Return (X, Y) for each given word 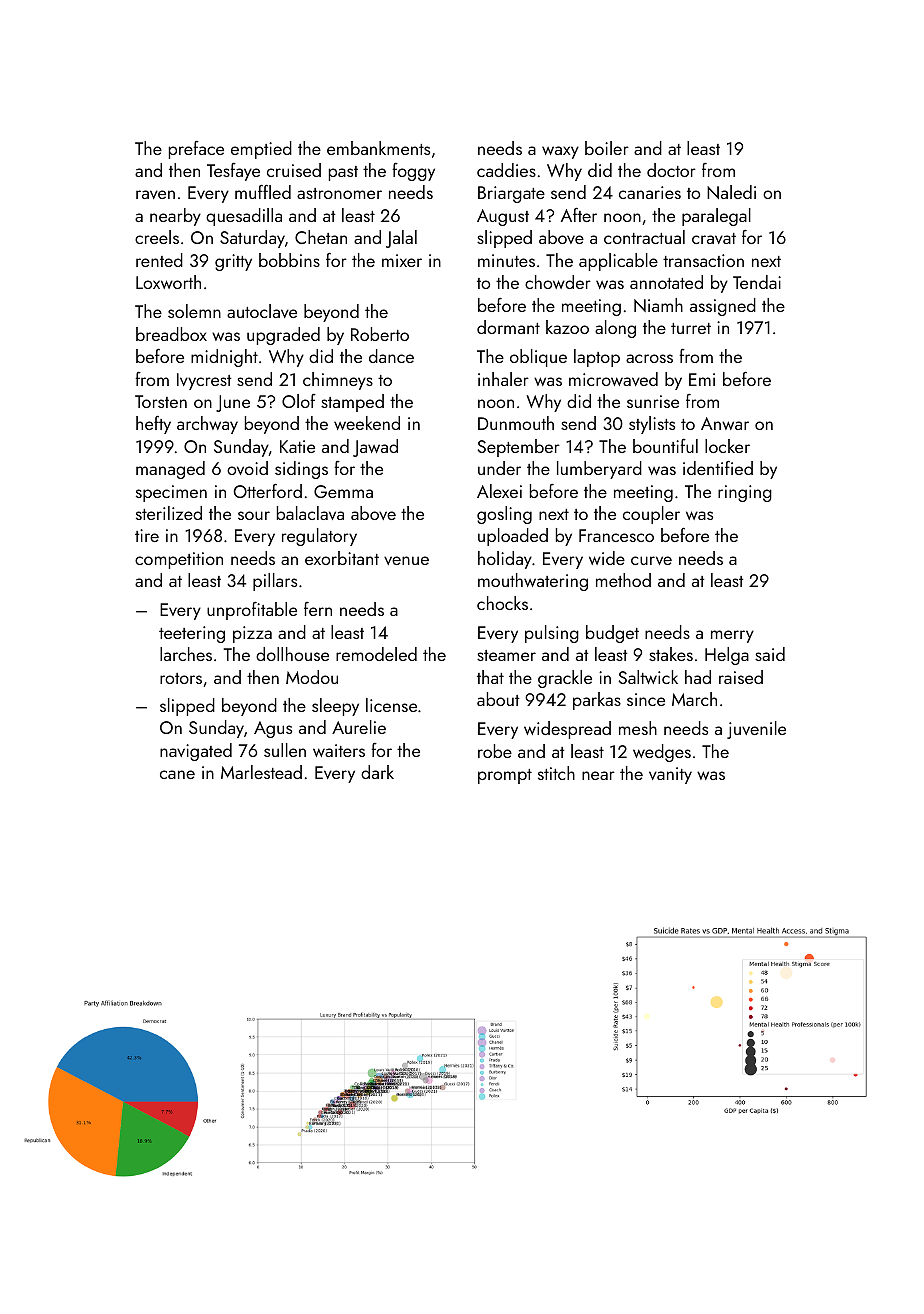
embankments (378, 148)
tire (147, 535)
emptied (261, 150)
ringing (745, 493)
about (498, 699)
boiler (607, 148)
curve (651, 560)
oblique (538, 358)
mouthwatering (533, 582)
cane (177, 774)
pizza (252, 634)
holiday (505, 560)
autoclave (262, 311)
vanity (670, 775)
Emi (702, 379)
